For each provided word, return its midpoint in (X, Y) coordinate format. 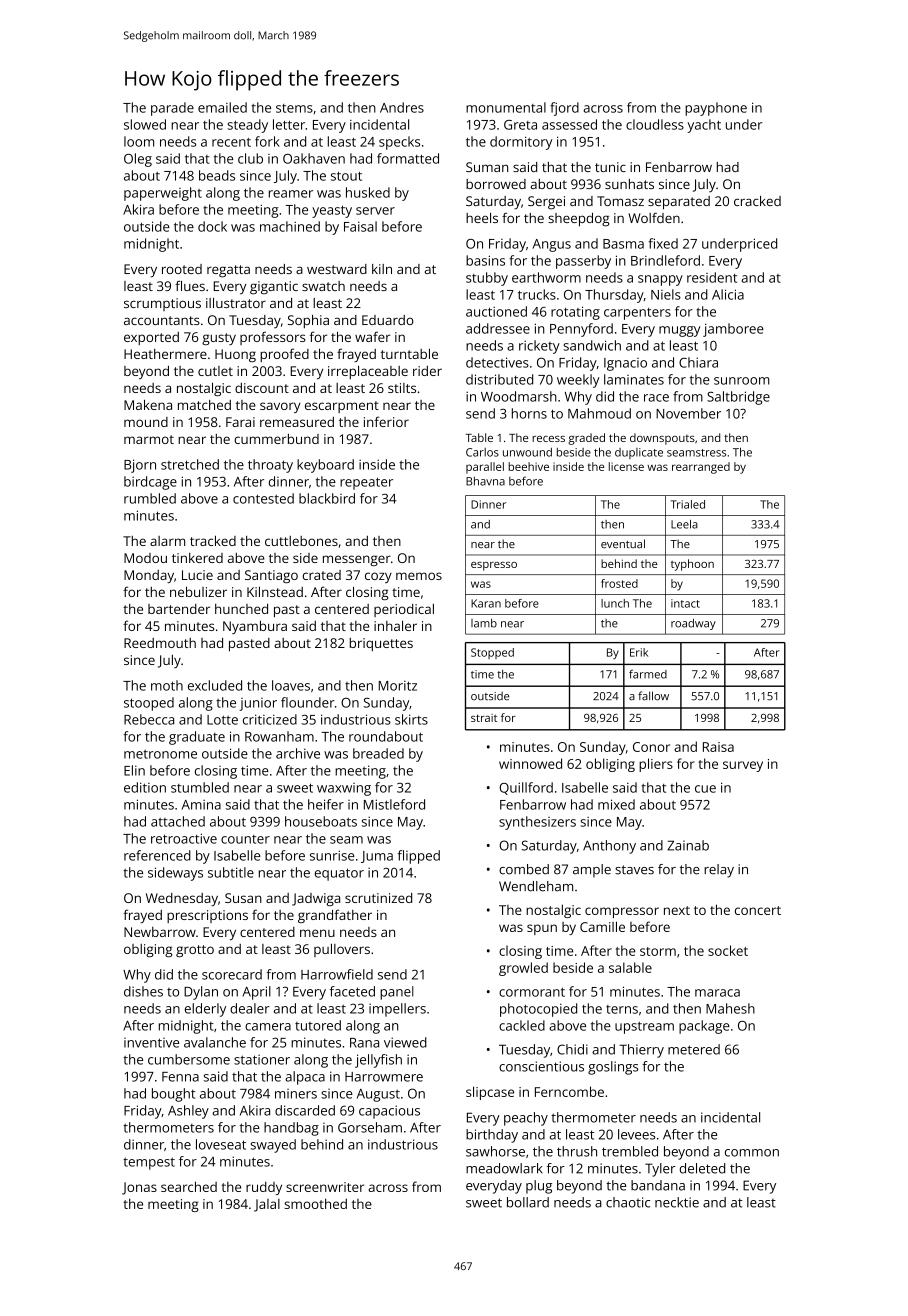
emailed (222, 107)
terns (622, 1009)
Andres (402, 107)
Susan (243, 898)
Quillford (526, 788)
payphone (716, 109)
